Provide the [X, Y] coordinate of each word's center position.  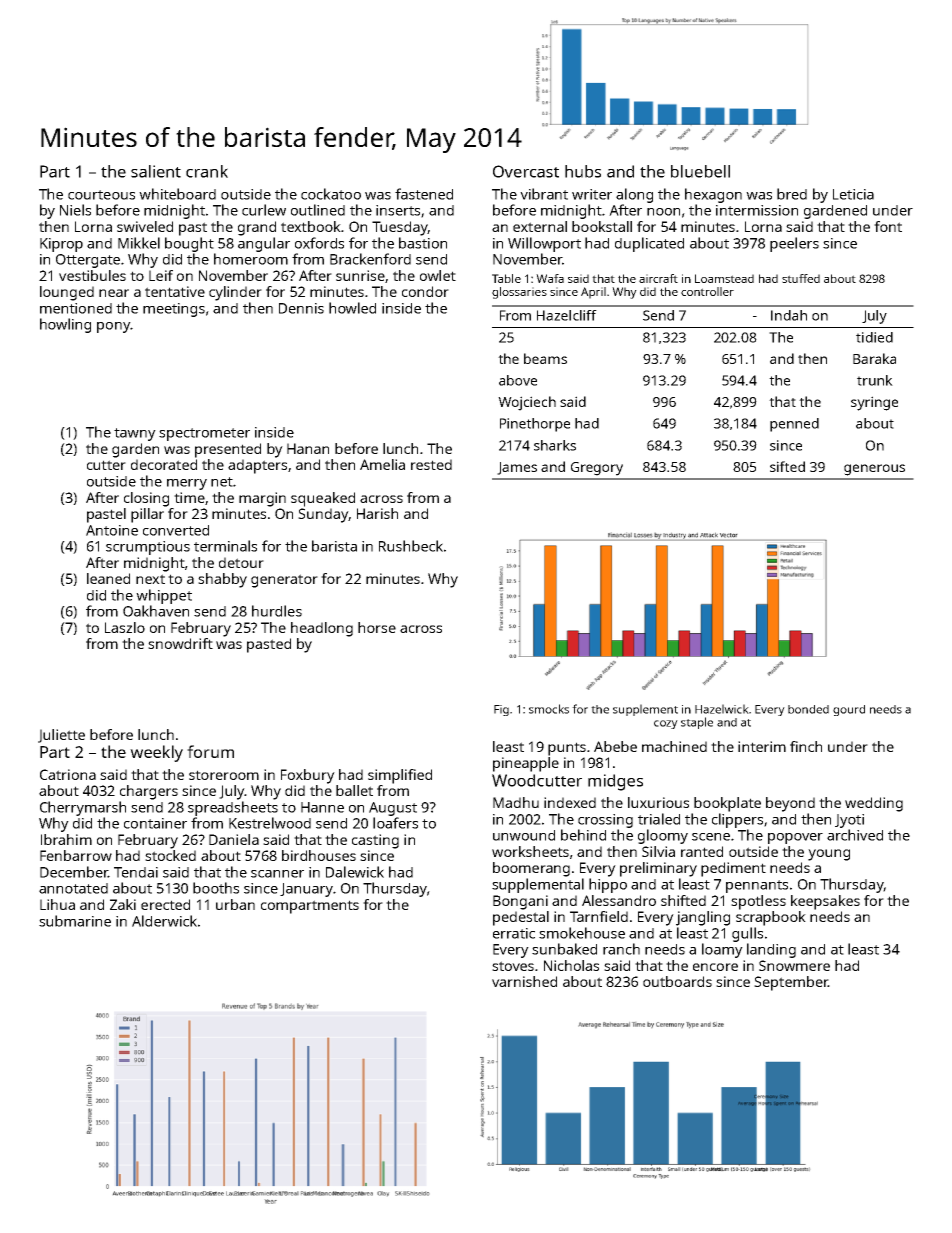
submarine [75, 921]
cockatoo [331, 194]
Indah [789, 315]
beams [545, 358]
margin [262, 499]
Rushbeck [411, 546]
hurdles [277, 611]
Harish [377, 513]
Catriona [68, 774]
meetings [174, 310]
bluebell [700, 171]
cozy [666, 724]
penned [794, 425]
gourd [849, 710]
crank [207, 171]
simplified [400, 776]
